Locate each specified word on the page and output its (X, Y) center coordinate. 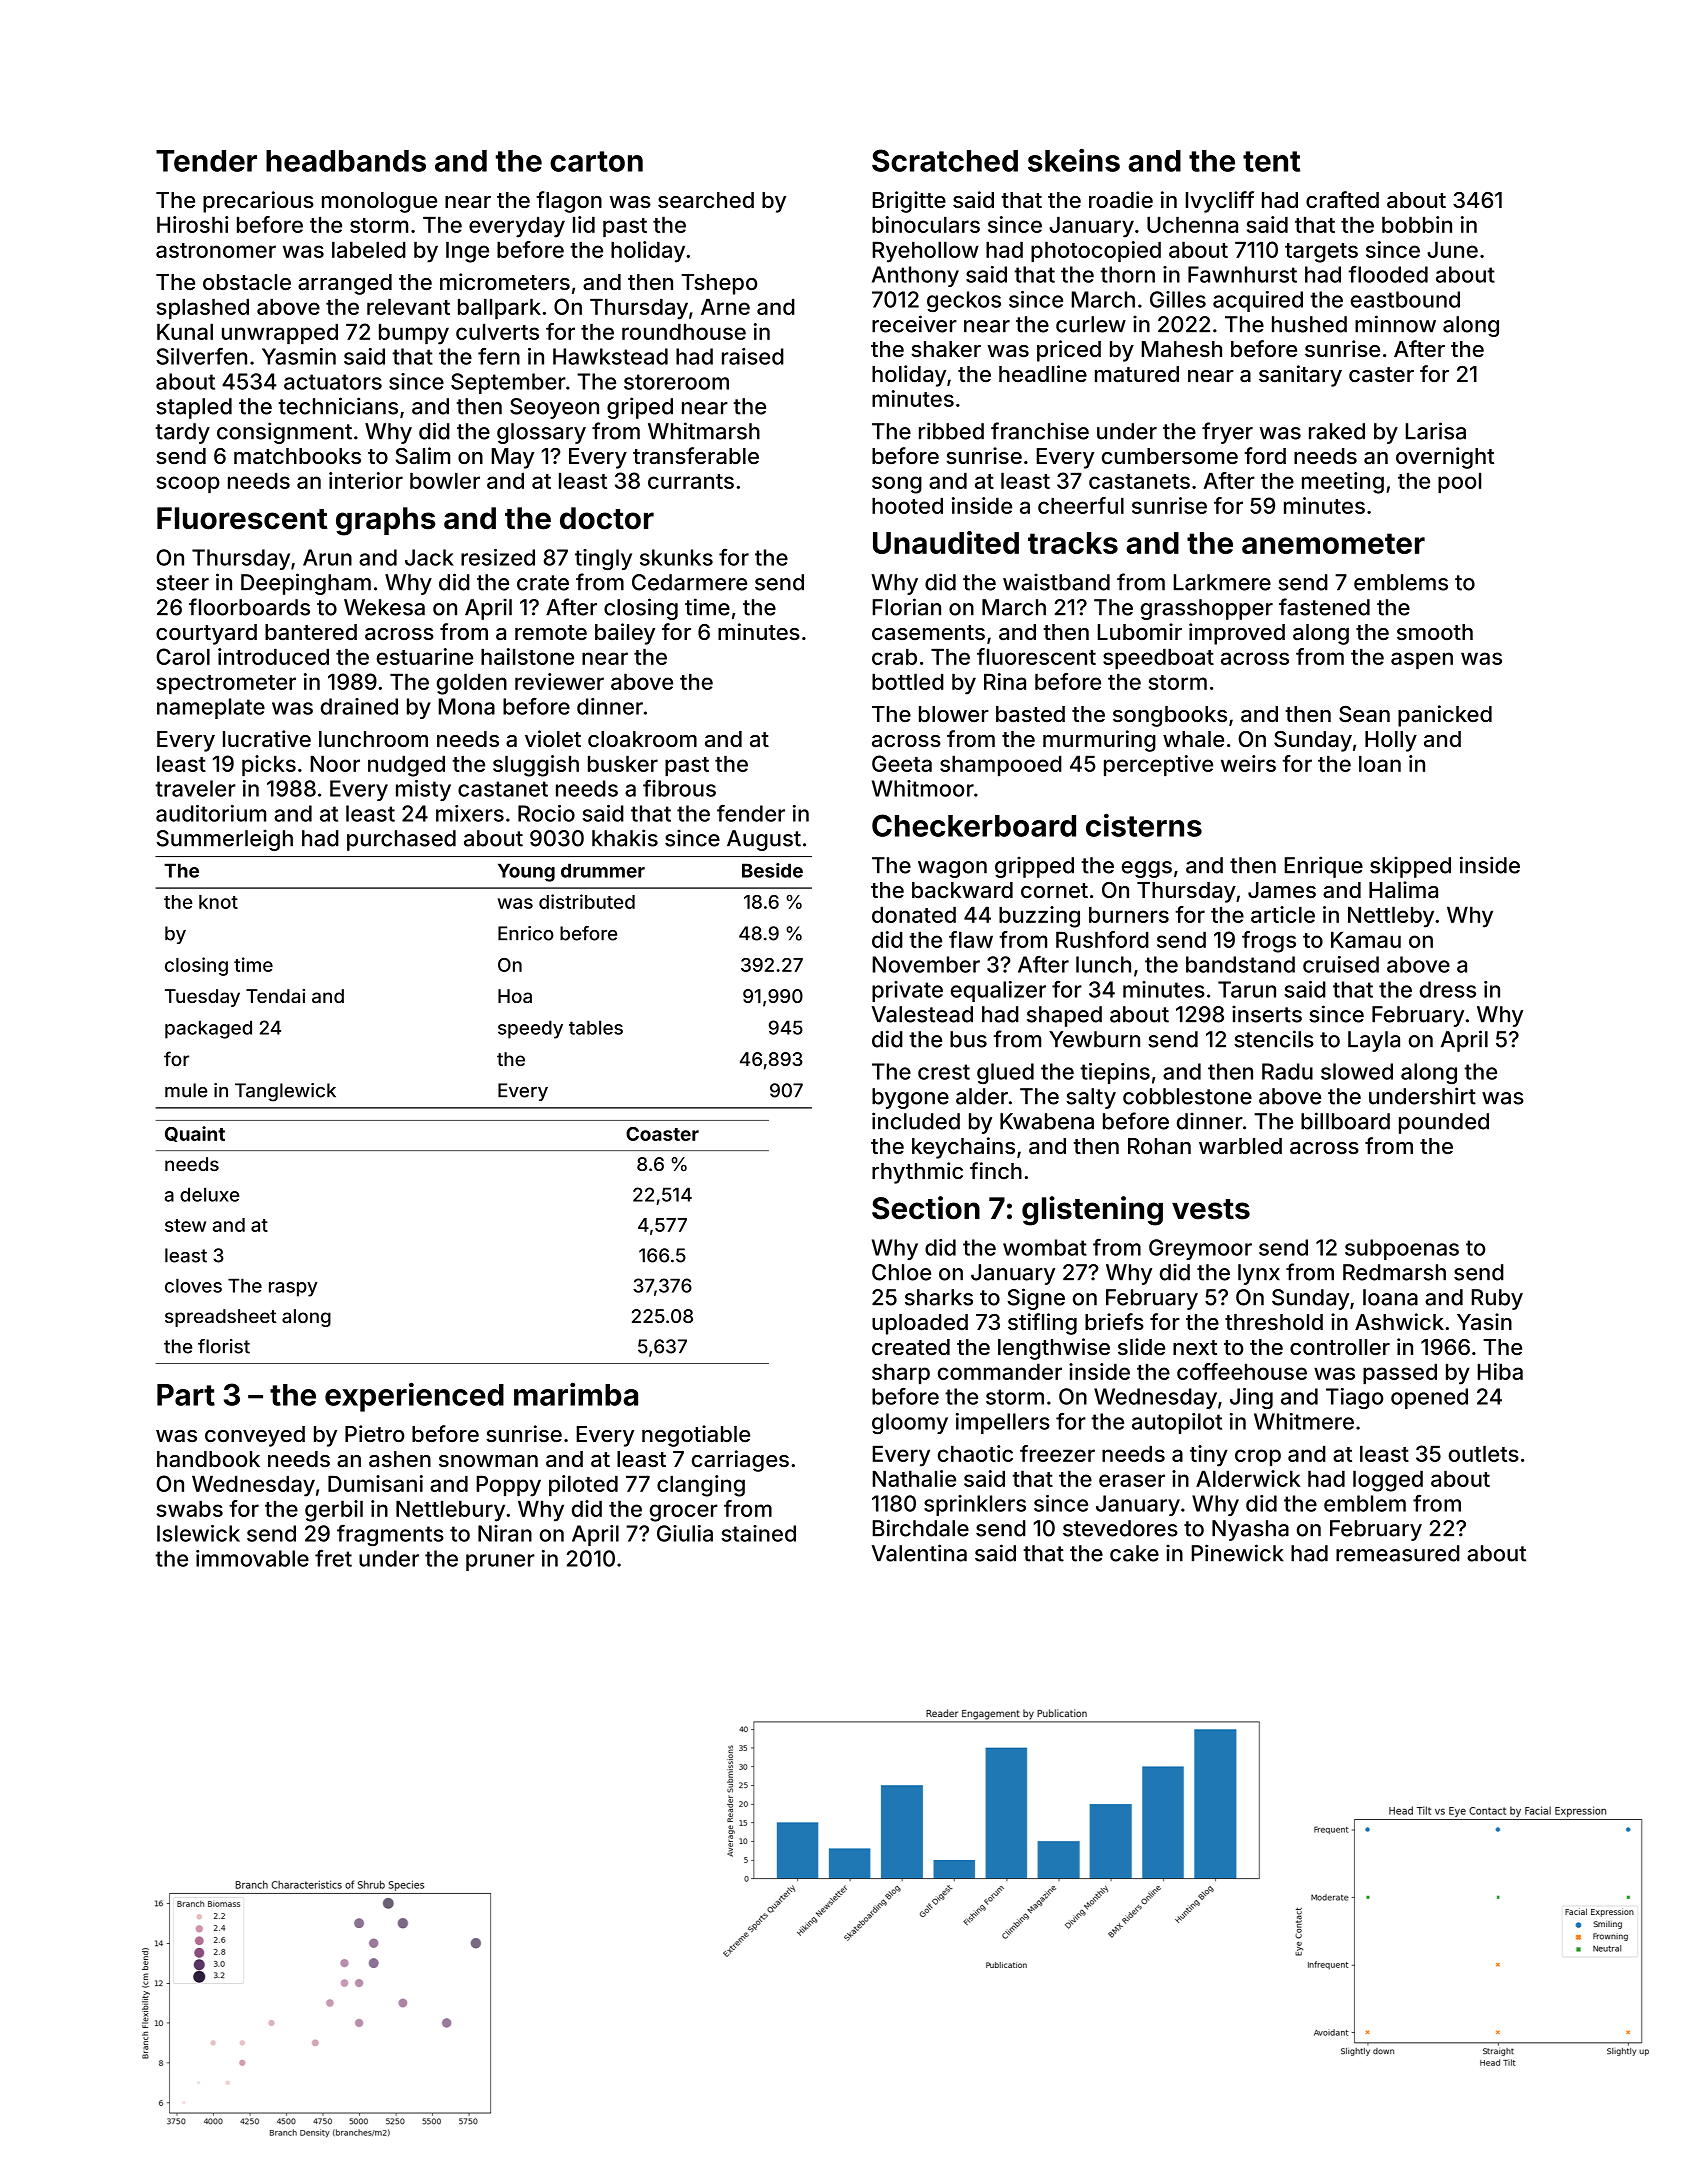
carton (596, 161)
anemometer (1333, 543)
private (907, 991)
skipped (1410, 867)
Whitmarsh (704, 431)
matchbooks (297, 456)
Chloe (901, 1272)
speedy (530, 1029)
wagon (952, 869)
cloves (193, 1285)
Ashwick (1399, 1321)
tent (1271, 161)
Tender (206, 161)
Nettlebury (450, 1511)
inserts (1267, 1014)
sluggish (536, 766)
